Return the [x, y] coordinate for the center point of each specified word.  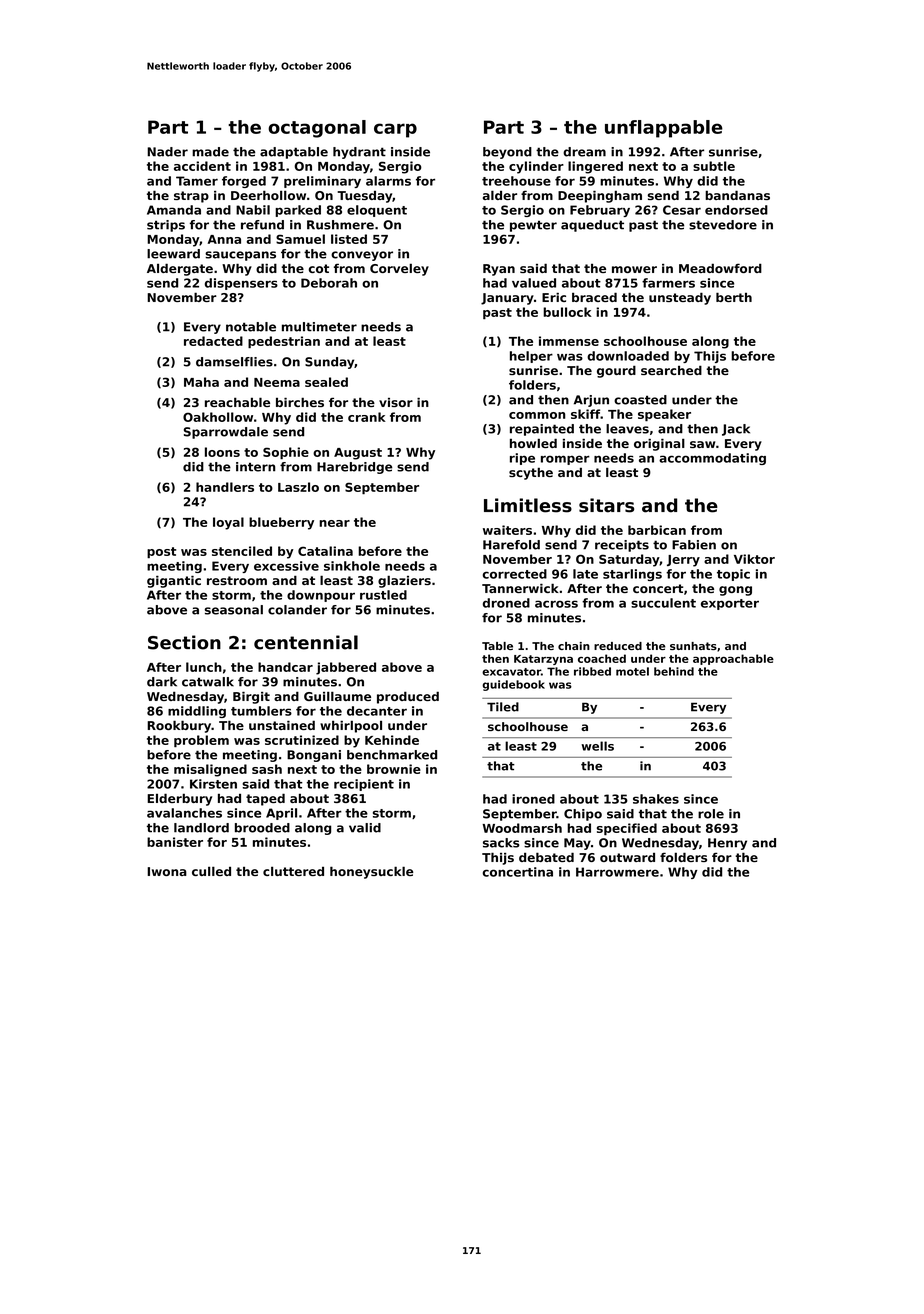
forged [244, 182]
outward [627, 857]
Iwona [167, 871]
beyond [507, 153]
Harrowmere [617, 872]
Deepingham [600, 196]
